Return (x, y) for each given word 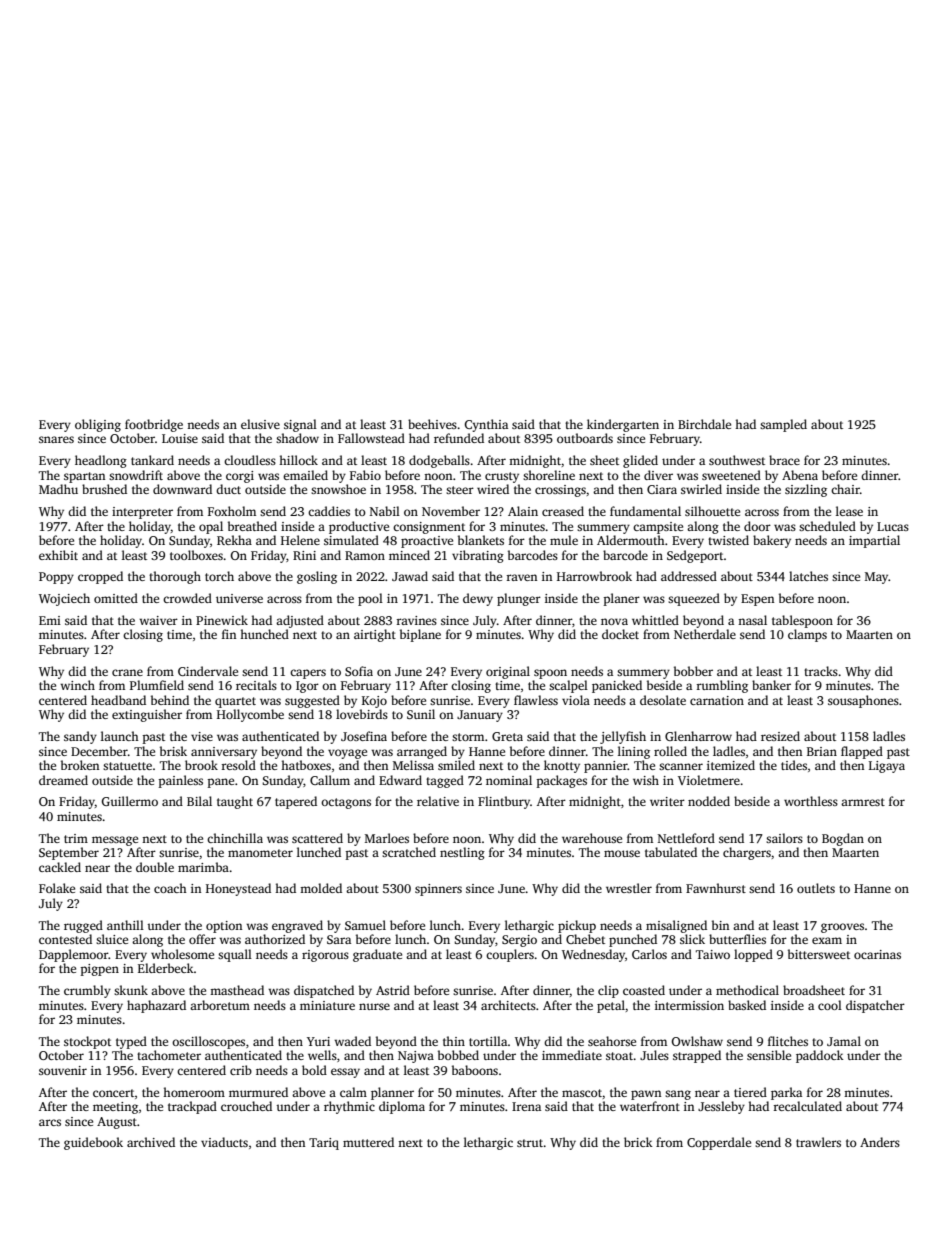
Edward (400, 780)
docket (620, 634)
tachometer (169, 1055)
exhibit (58, 555)
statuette (127, 766)
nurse (374, 1006)
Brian (822, 751)
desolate (663, 700)
